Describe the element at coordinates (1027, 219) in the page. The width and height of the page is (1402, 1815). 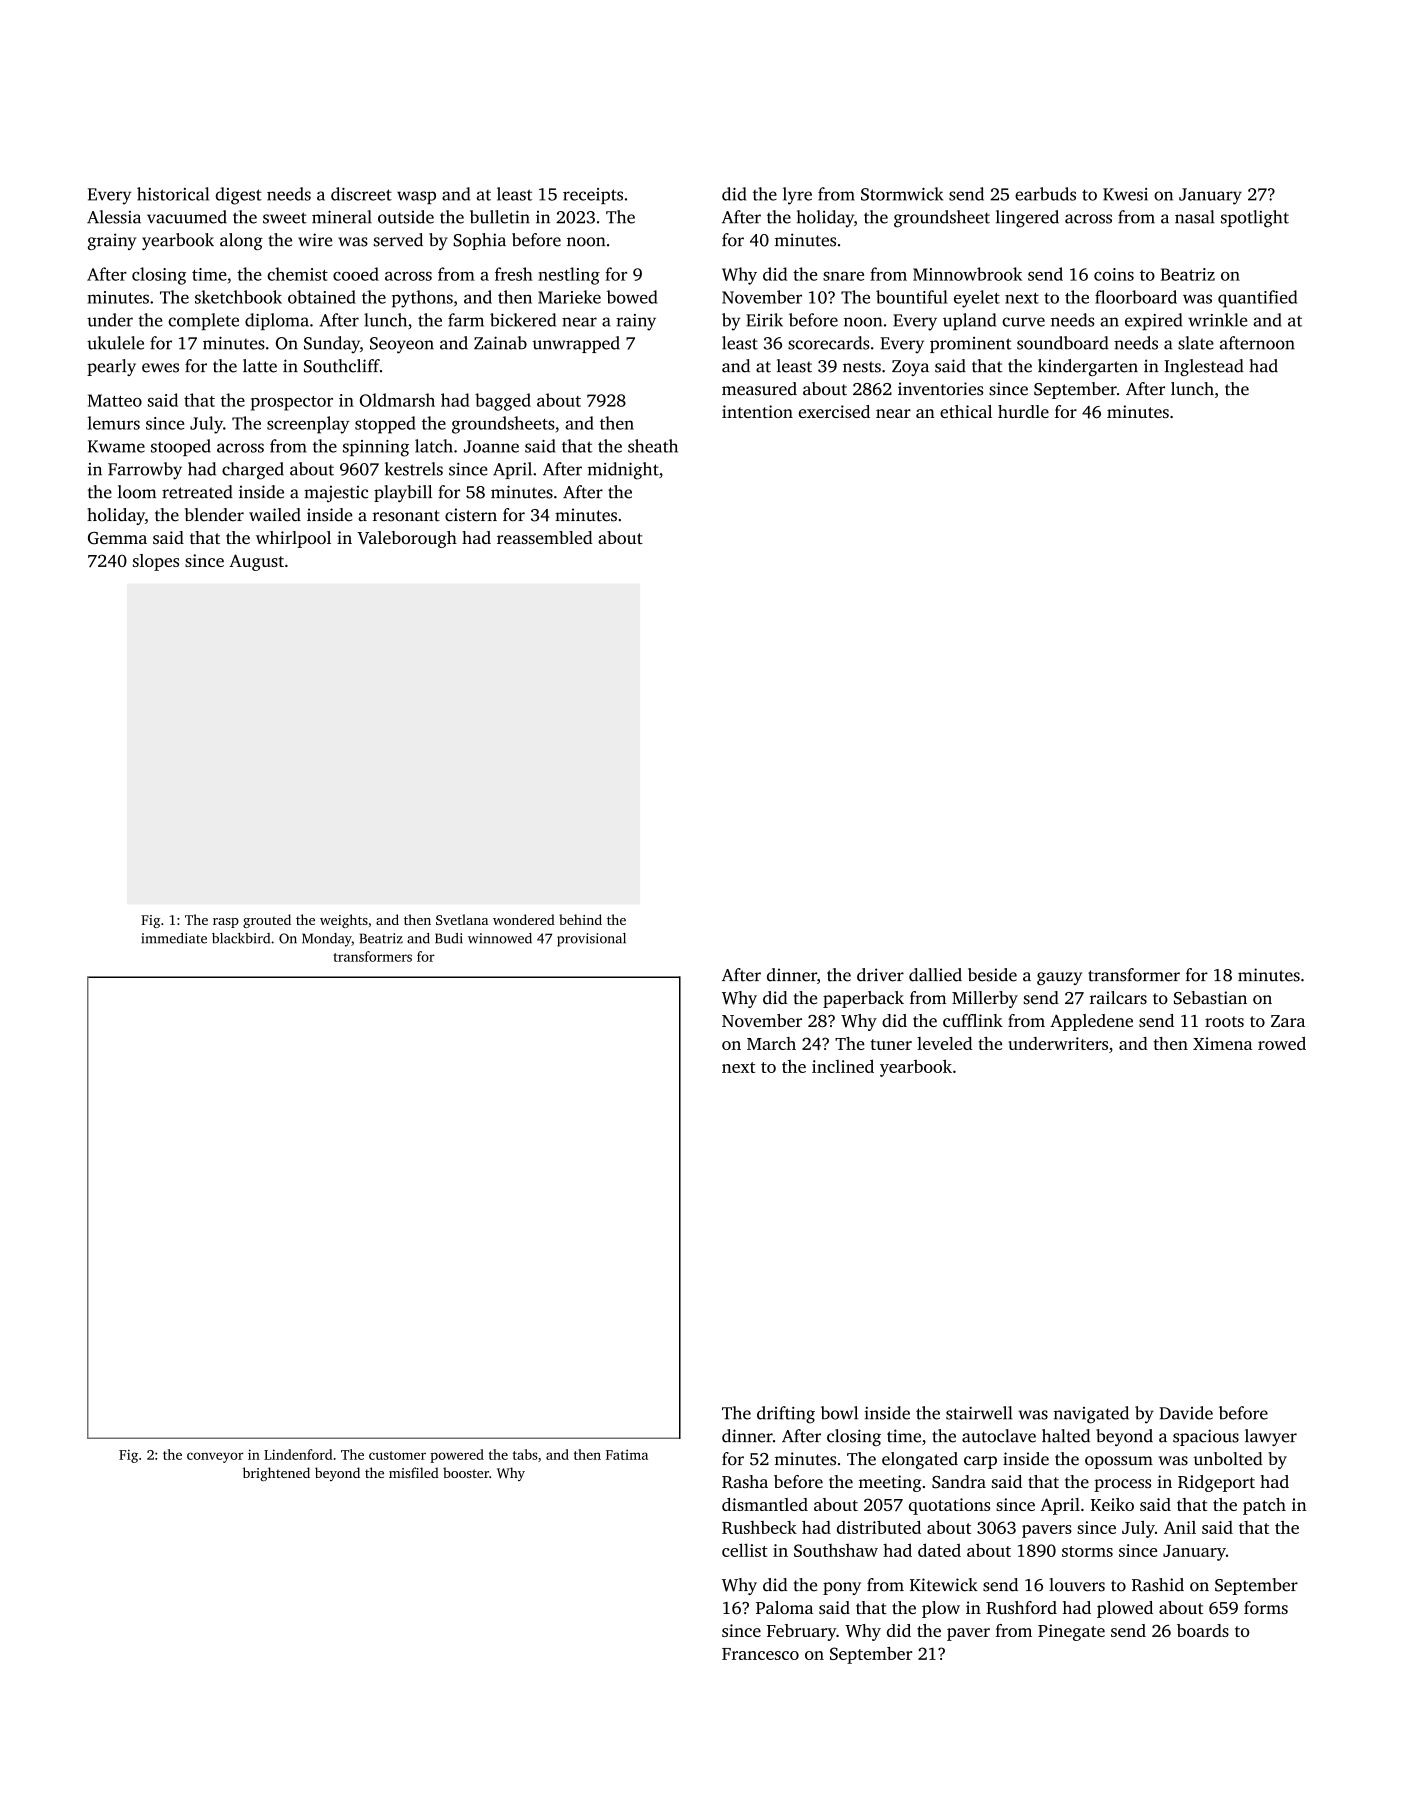
I see `lingered` at that location.
